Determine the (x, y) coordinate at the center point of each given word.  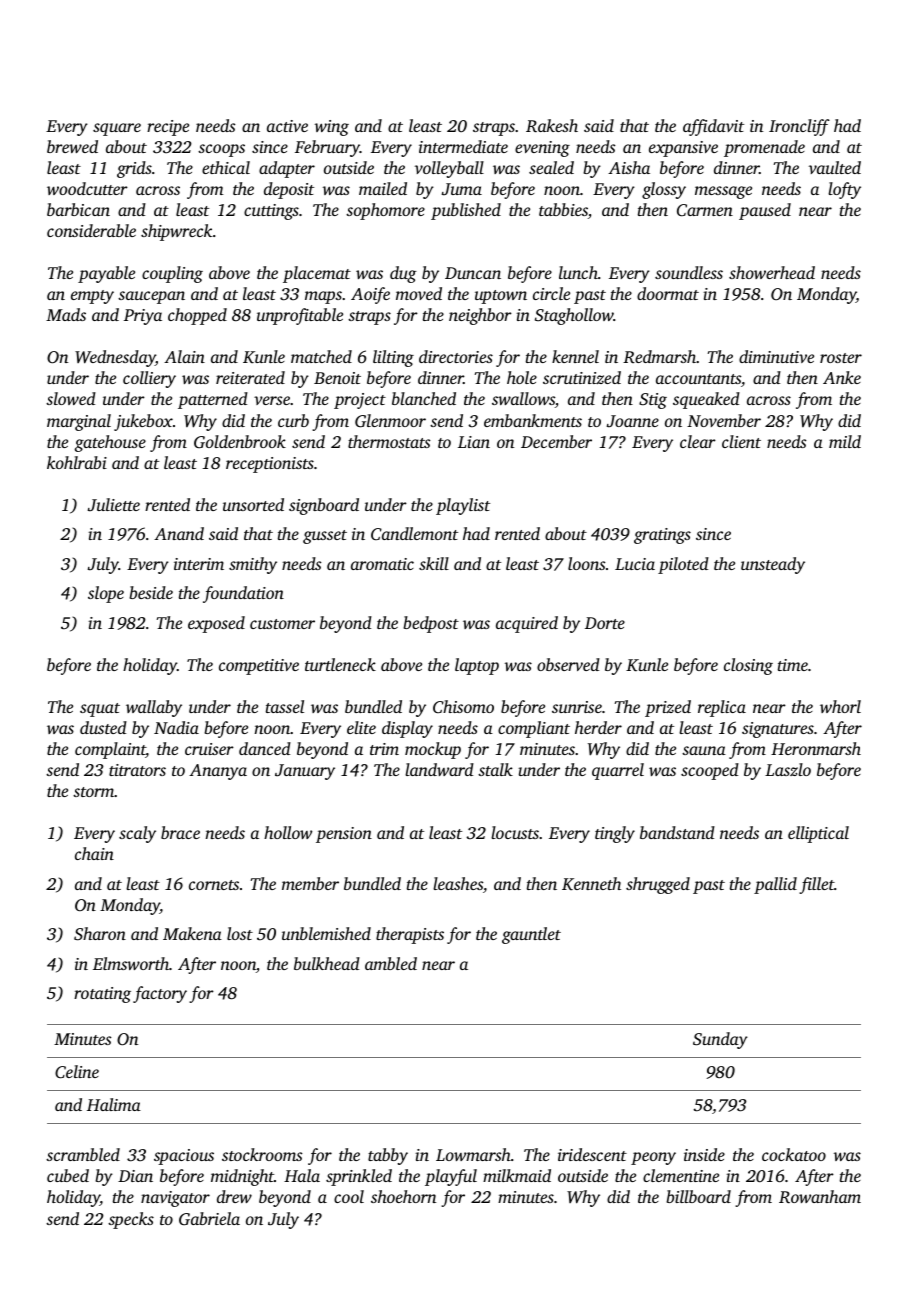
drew (234, 1196)
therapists (410, 935)
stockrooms (262, 1154)
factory (160, 994)
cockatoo (794, 1154)
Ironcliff (799, 127)
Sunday (720, 1040)
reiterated (250, 377)
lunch (578, 272)
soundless (689, 272)
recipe (168, 128)
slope (106, 594)
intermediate (463, 146)
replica (722, 708)
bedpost (431, 624)
